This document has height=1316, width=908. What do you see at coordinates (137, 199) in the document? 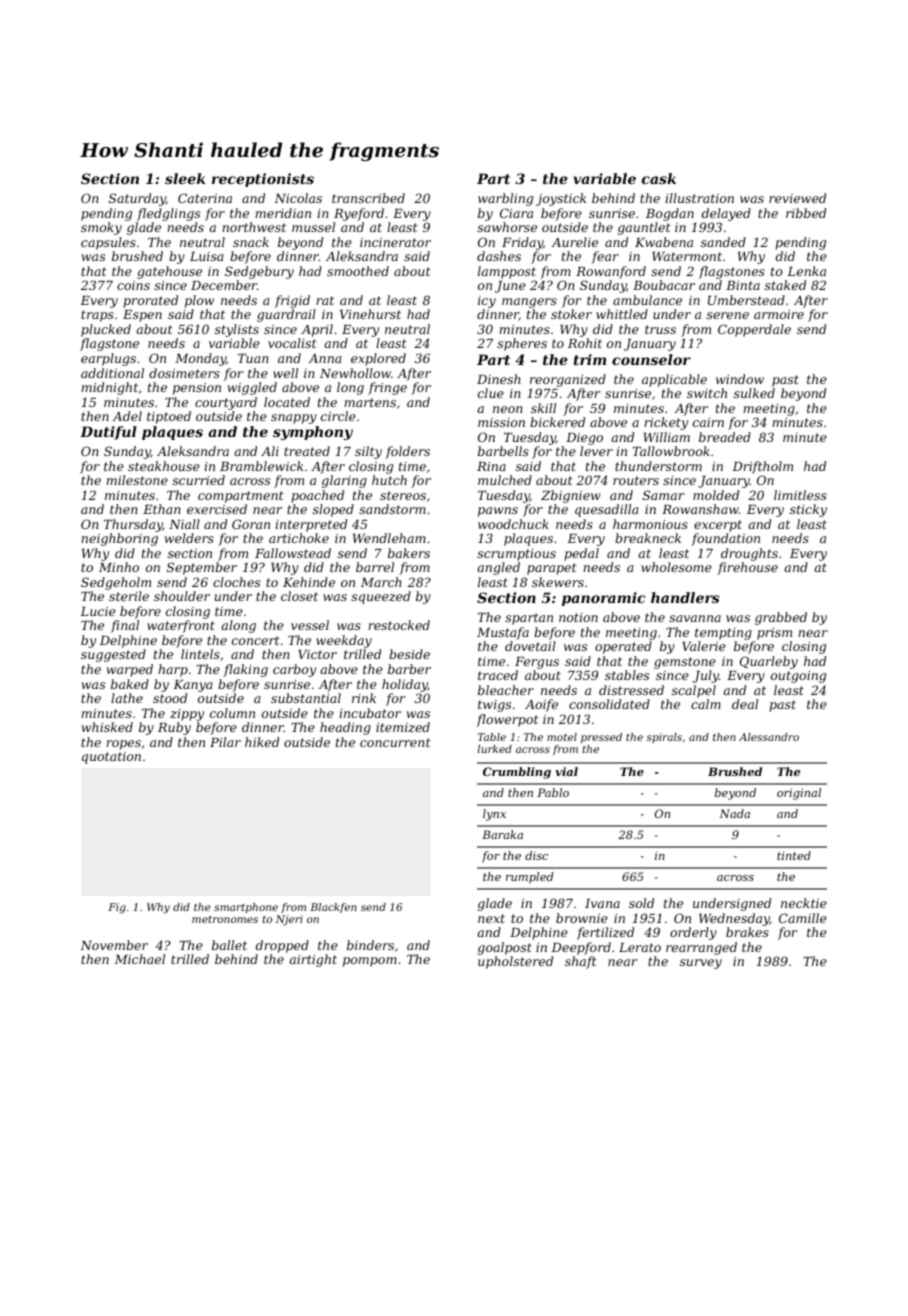
I see `Saturday` at bounding box center [137, 199].
